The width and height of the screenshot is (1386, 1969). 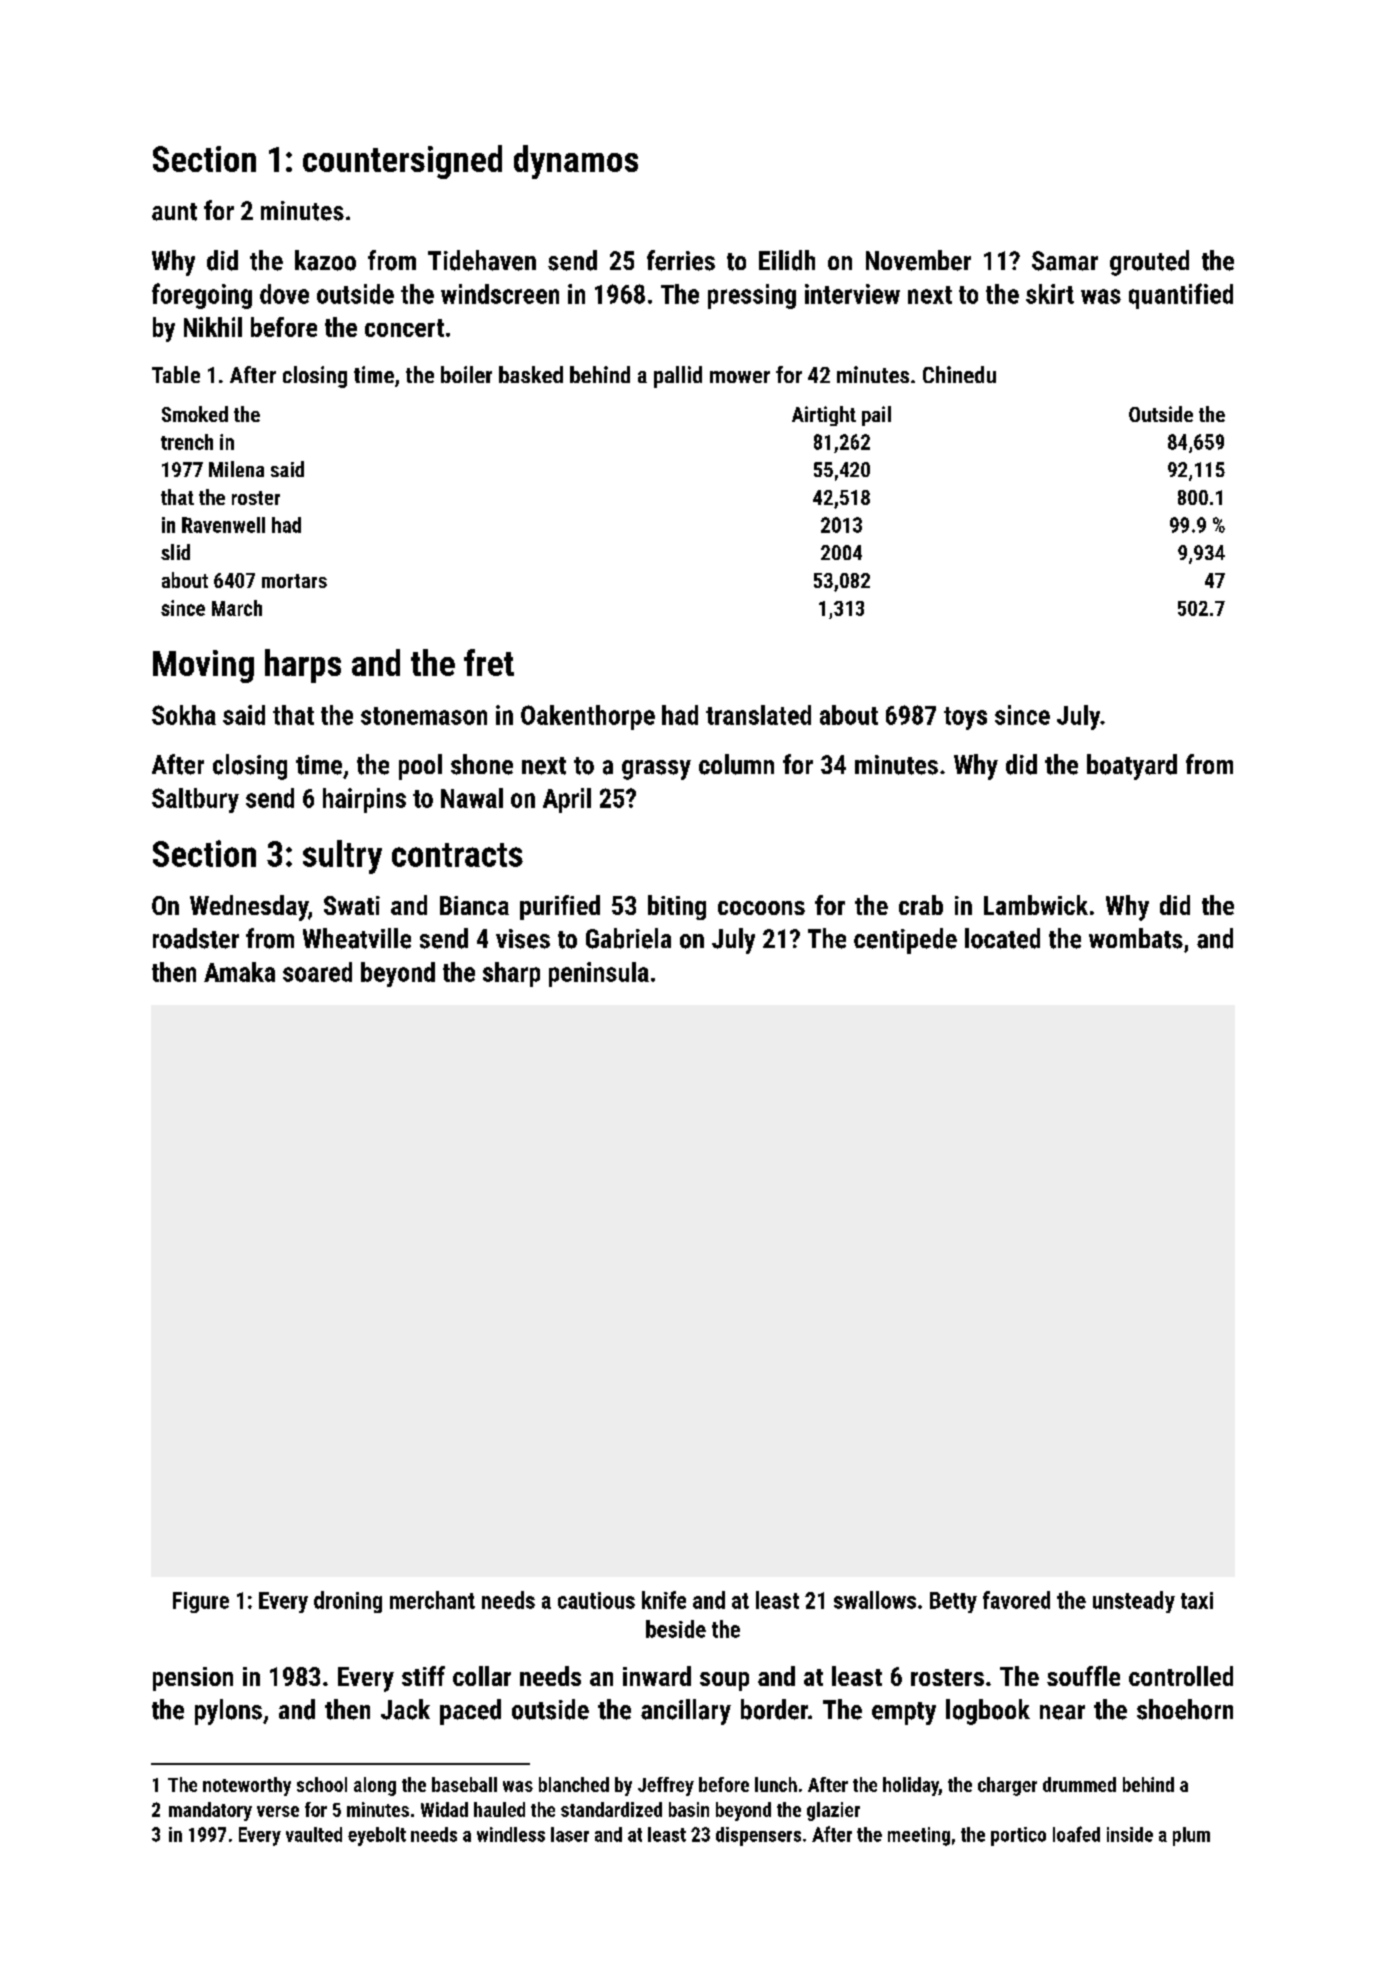 What do you see at coordinates (239, 972) in the screenshot?
I see `Amaka` at bounding box center [239, 972].
